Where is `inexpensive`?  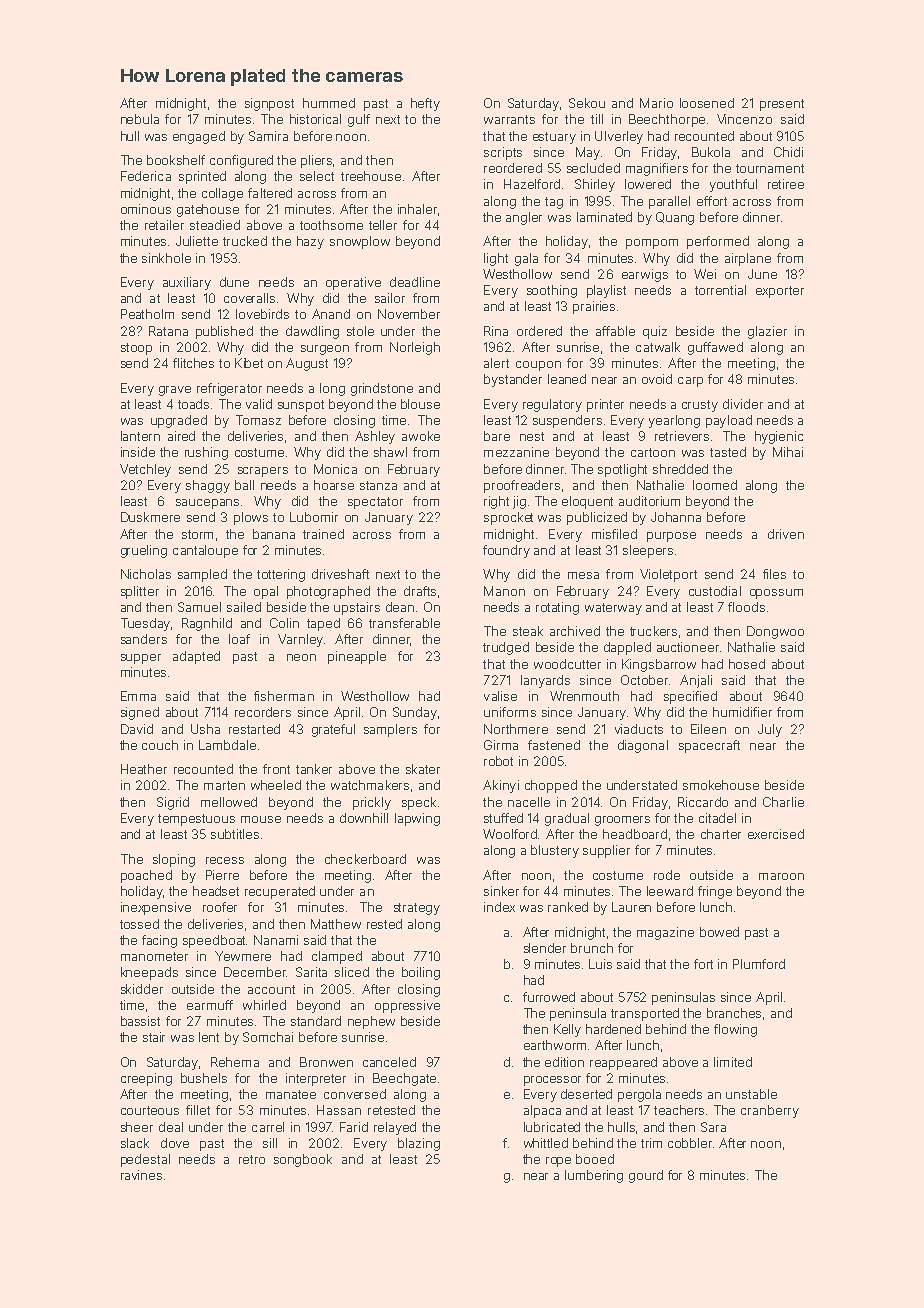
inexpensive is located at coordinates (156, 908).
